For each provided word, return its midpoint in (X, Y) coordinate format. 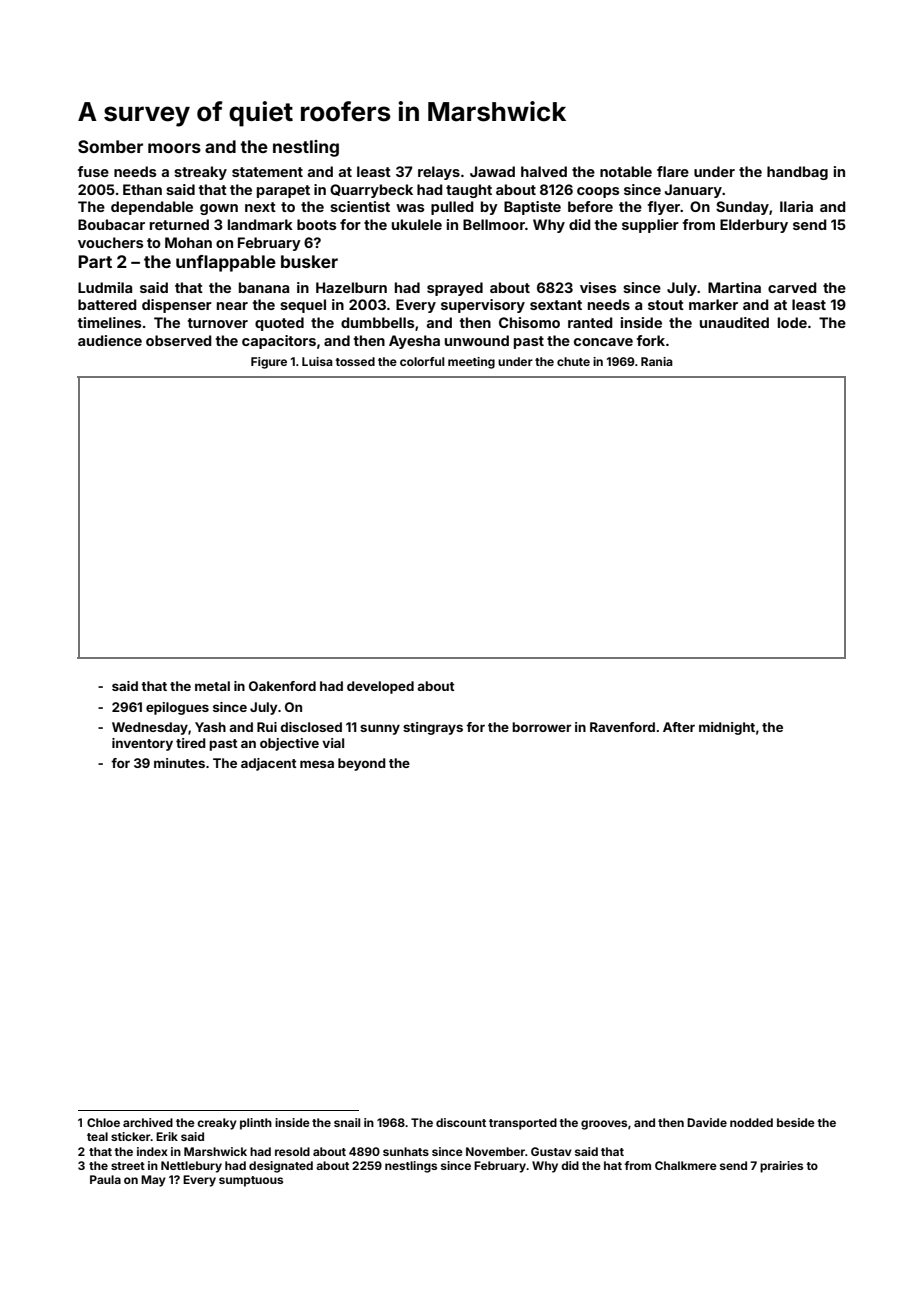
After (679, 727)
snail (347, 1122)
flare (673, 171)
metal (212, 686)
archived (148, 1122)
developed (380, 687)
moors (174, 148)
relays (439, 173)
